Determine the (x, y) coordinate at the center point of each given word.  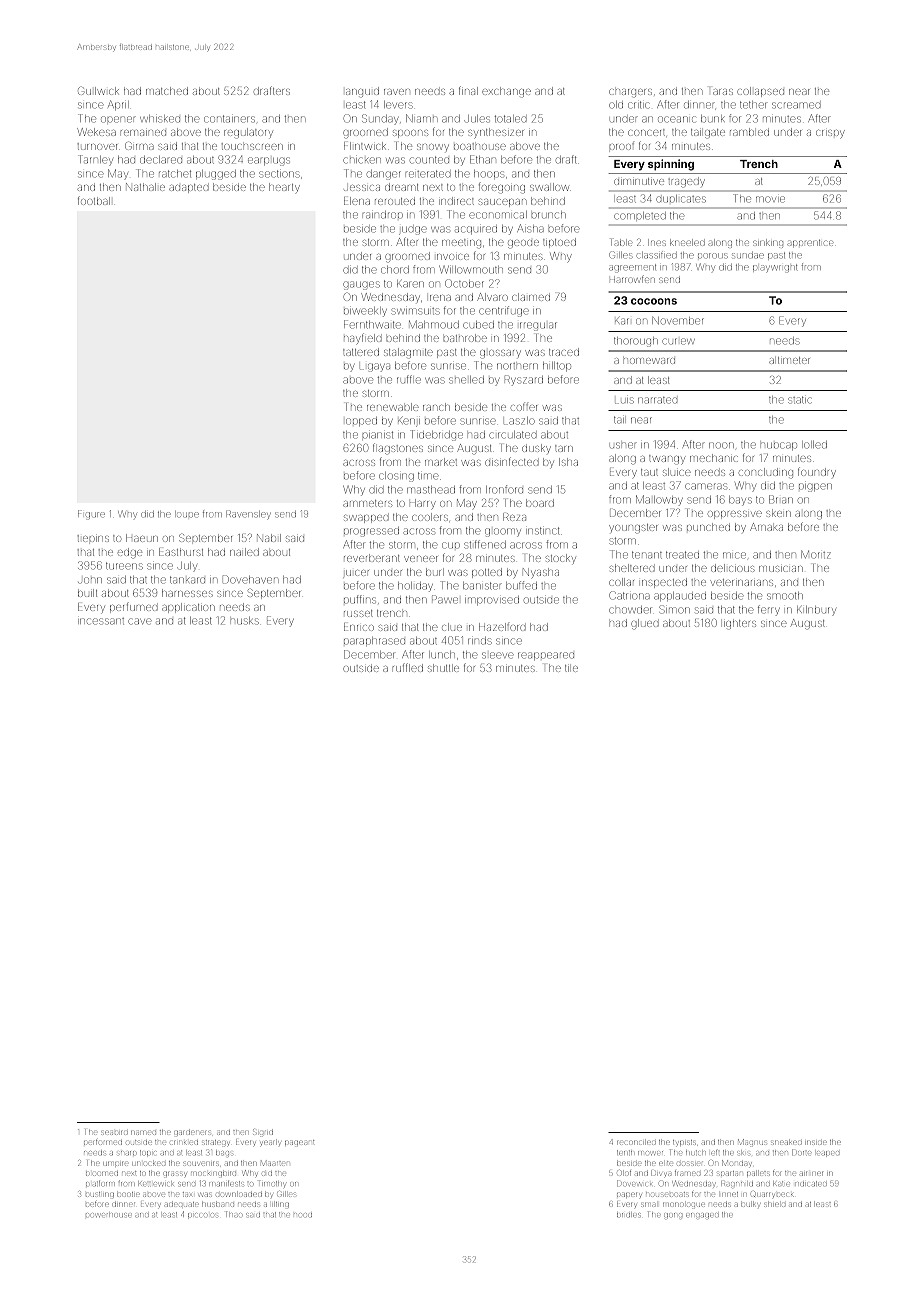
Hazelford (502, 627)
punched (708, 527)
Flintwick (365, 146)
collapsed (760, 92)
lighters (740, 625)
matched (167, 91)
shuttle (443, 668)
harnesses (187, 593)
